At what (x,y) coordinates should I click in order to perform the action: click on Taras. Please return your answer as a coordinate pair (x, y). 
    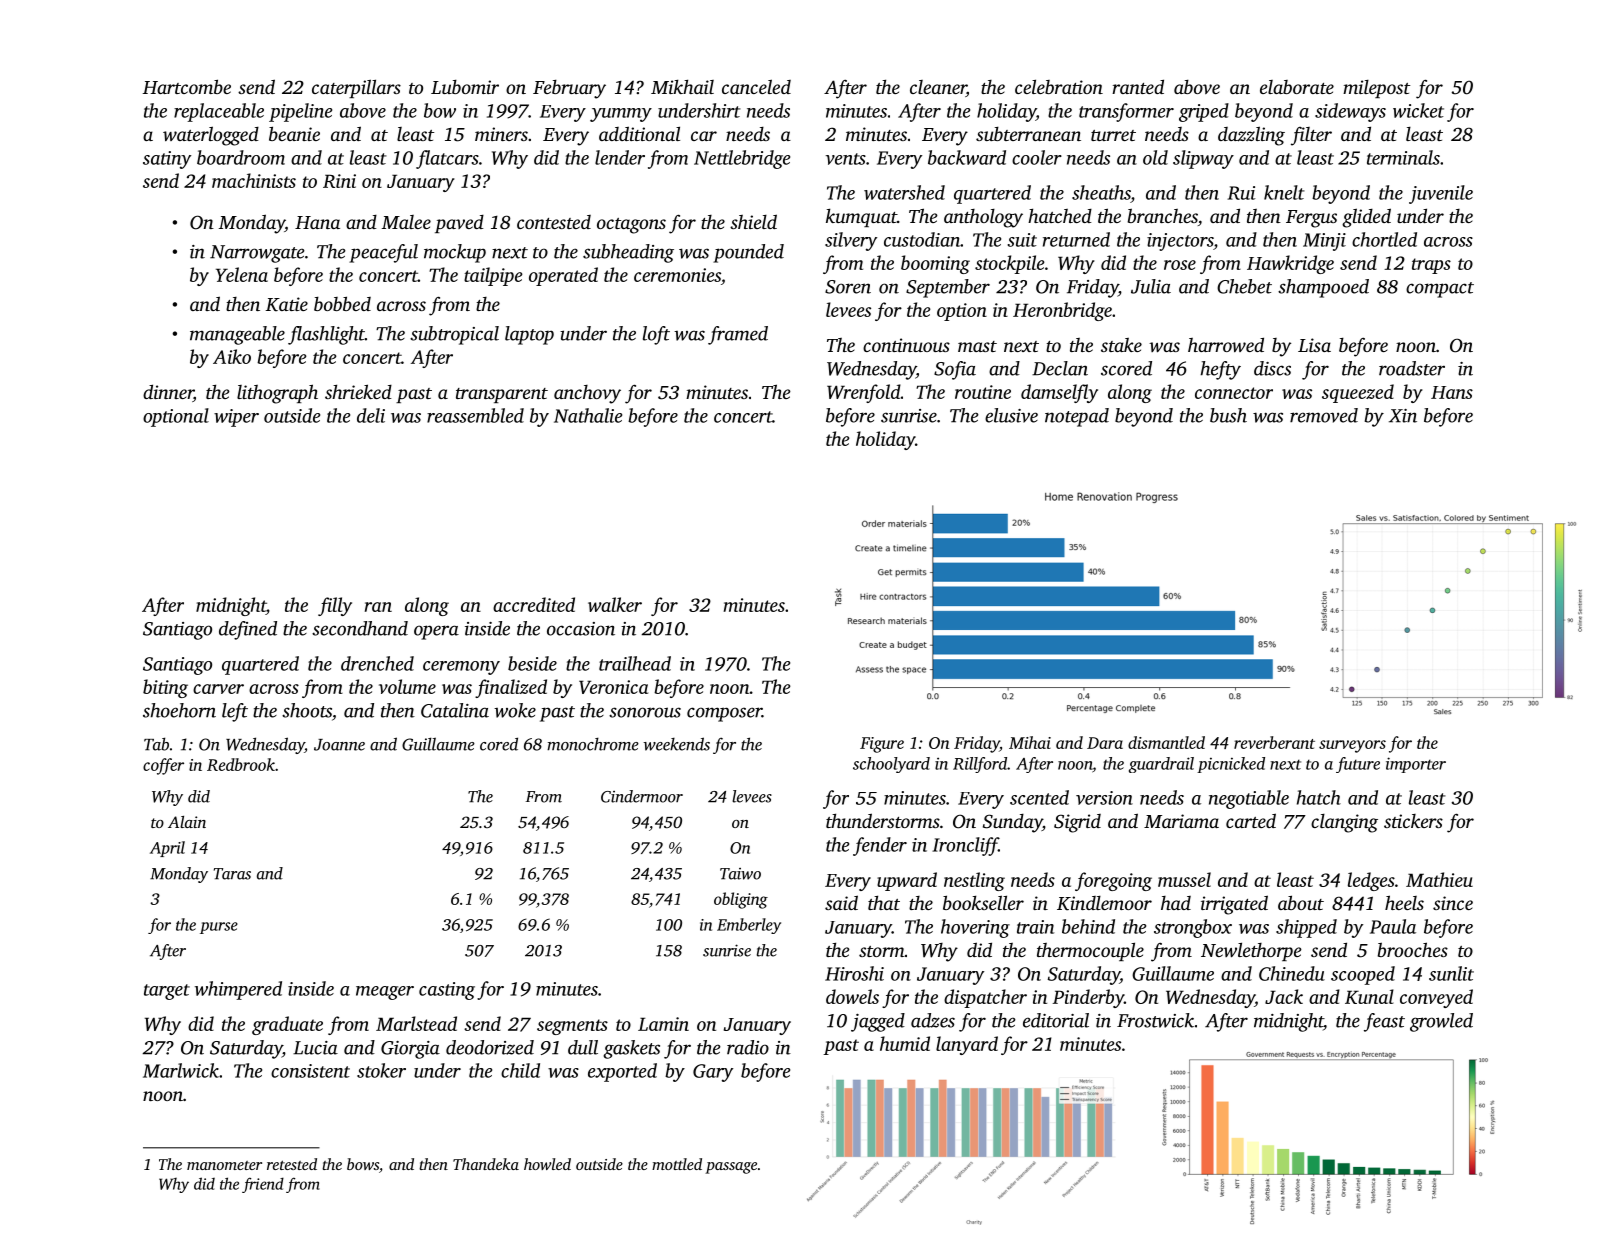
    Looking at the image, I should click on (232, 874).
